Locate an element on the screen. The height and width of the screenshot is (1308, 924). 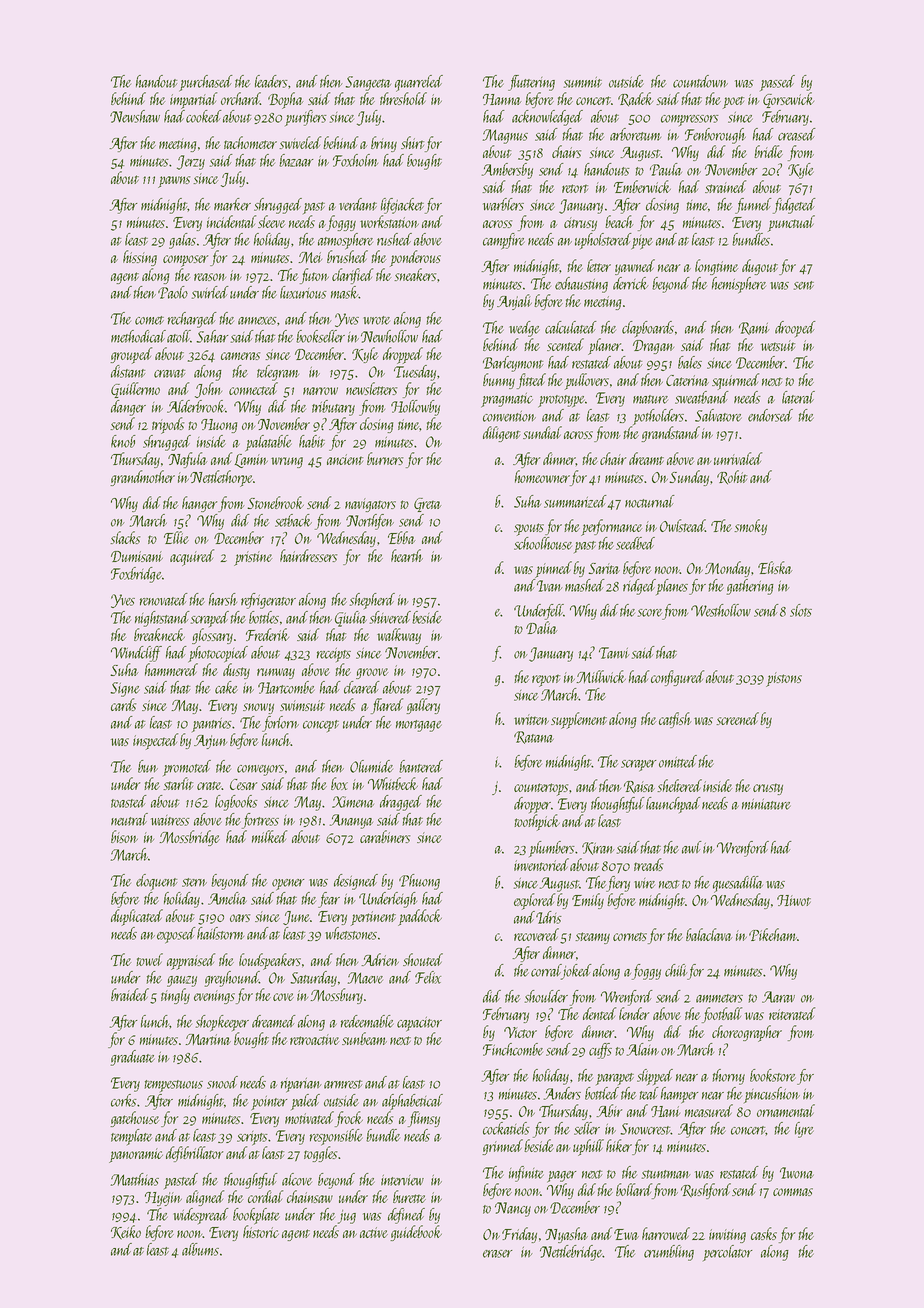
score is located at coordinates (650, 613).
